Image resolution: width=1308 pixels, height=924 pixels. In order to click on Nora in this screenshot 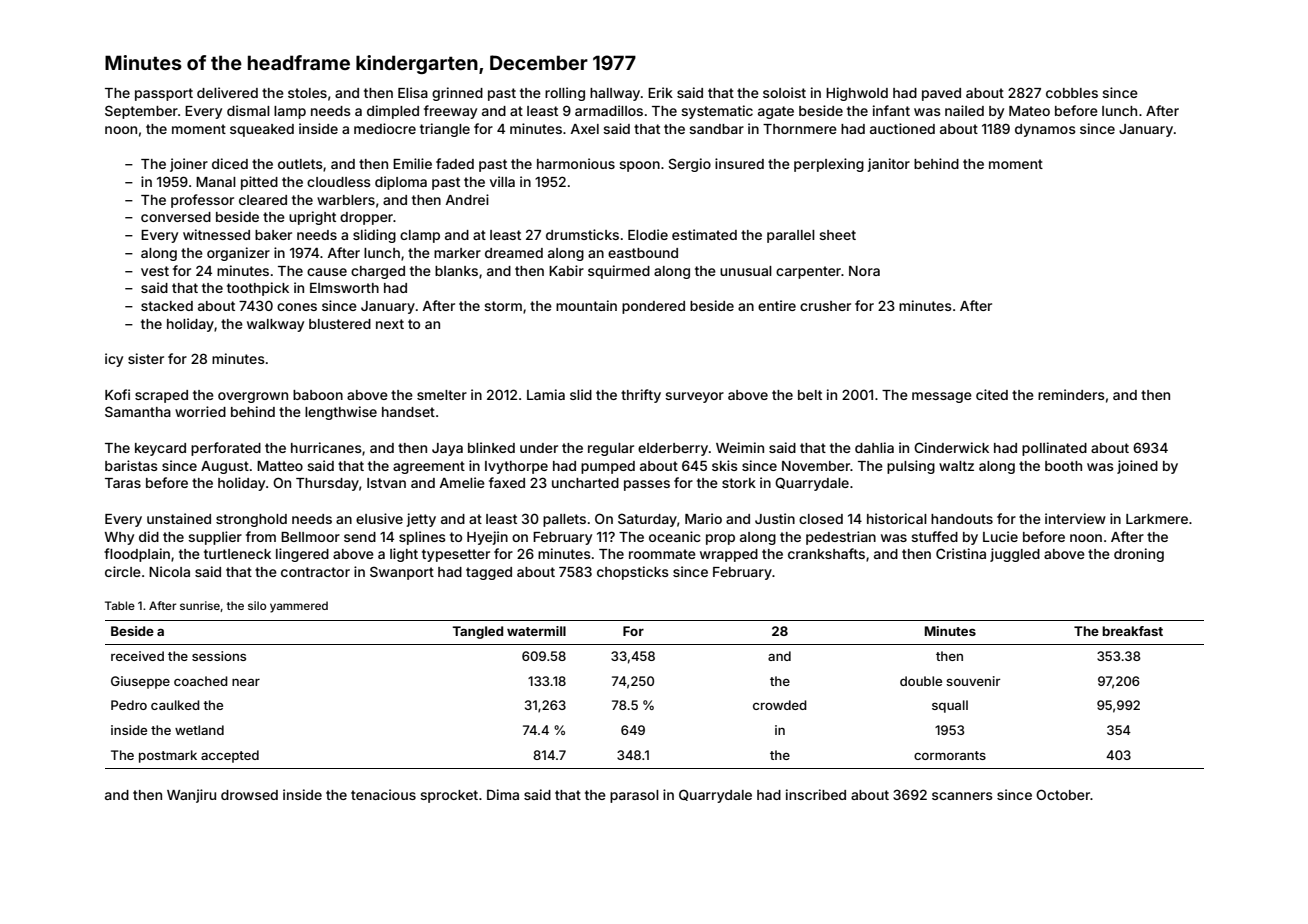, I will do `click(864, 271)`.
